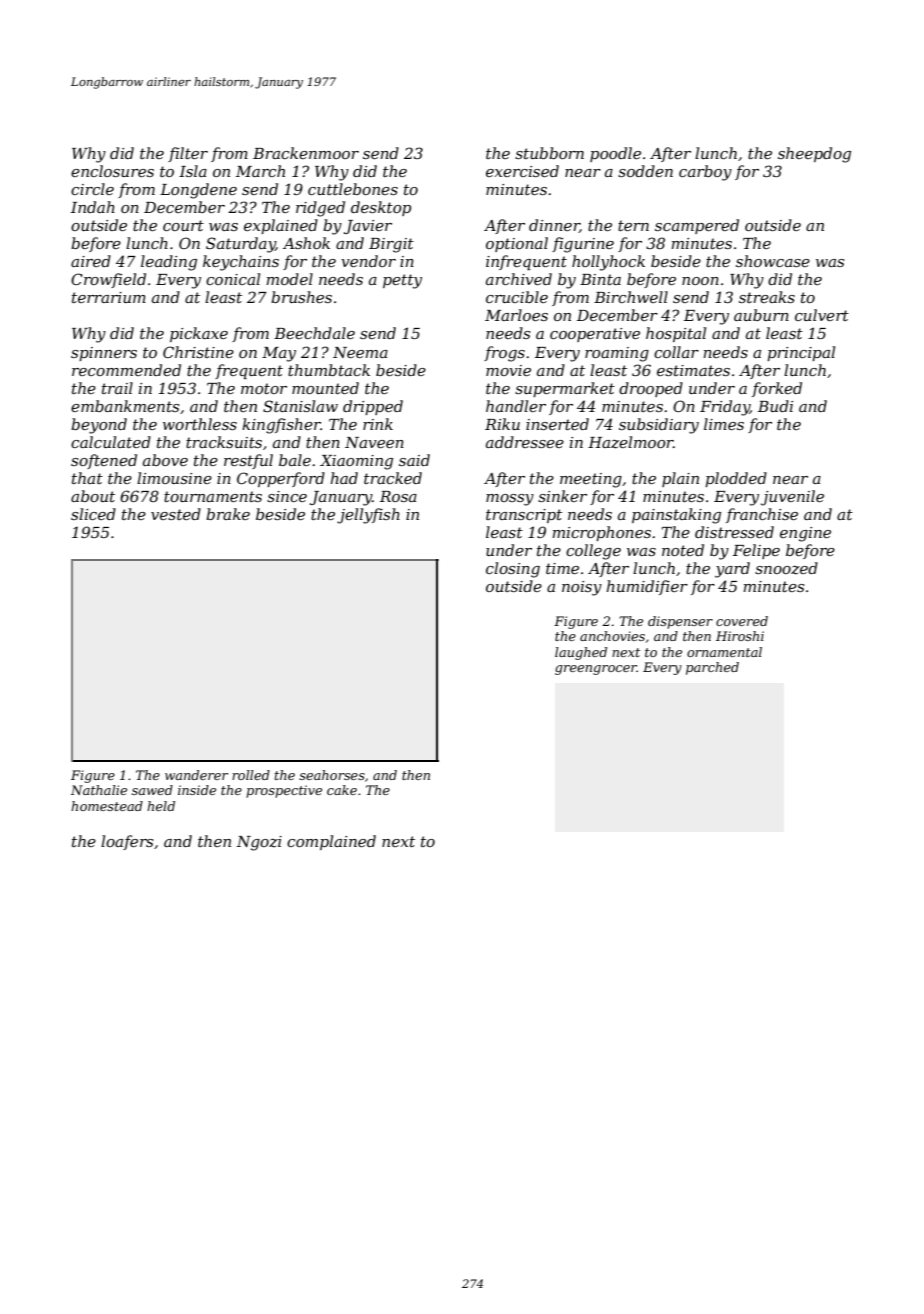 Image resolution: width=924 pixels, height=1314 pixels. What do you see at coordinates (188, 154) in the screenshot?
I see `filter` at bounding box center [188, 154].
